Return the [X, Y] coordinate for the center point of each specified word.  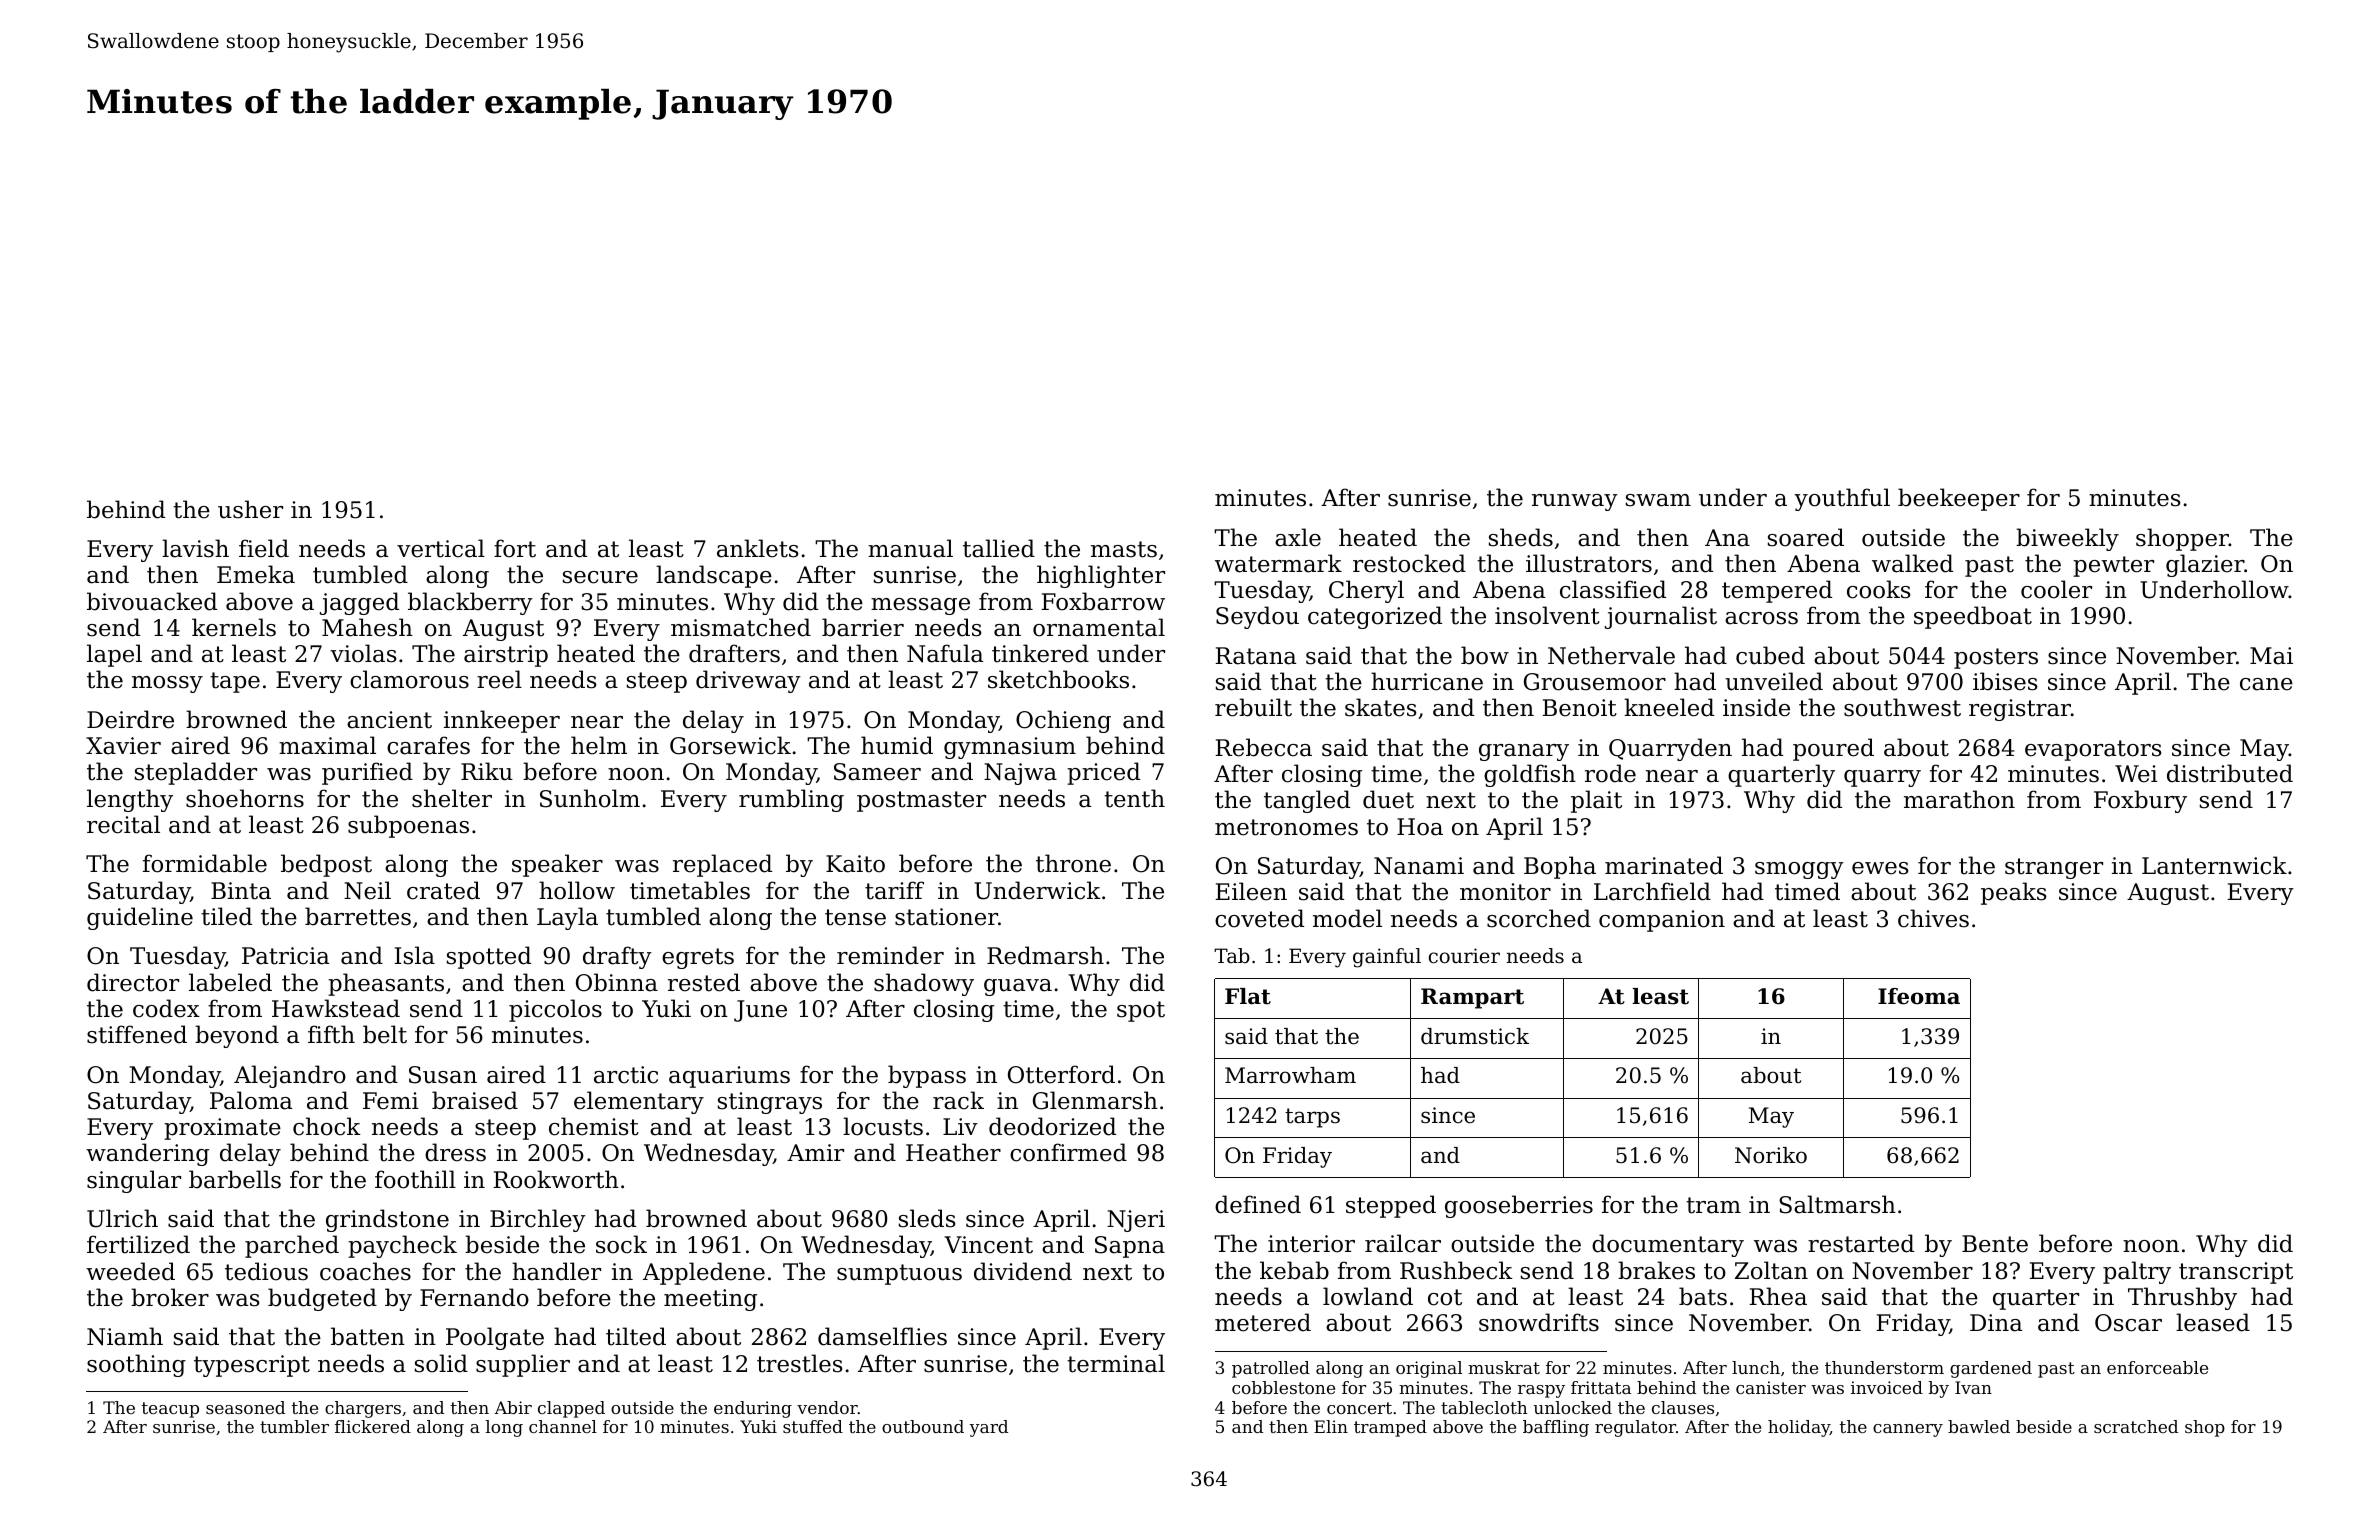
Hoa [1420, 827]
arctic [626, 1075]
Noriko [1771, 1155]
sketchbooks [1058, 679]
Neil [367, 890]
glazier [2205, 565]
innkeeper [502, 721]
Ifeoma [1919, 996]
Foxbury [2140, 801]
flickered [373, 1426]
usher [250, 509]
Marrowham [1290, 1075]
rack [958, 1100]
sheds [1521, 537]
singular [134, 1181]
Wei [2136, 774]
